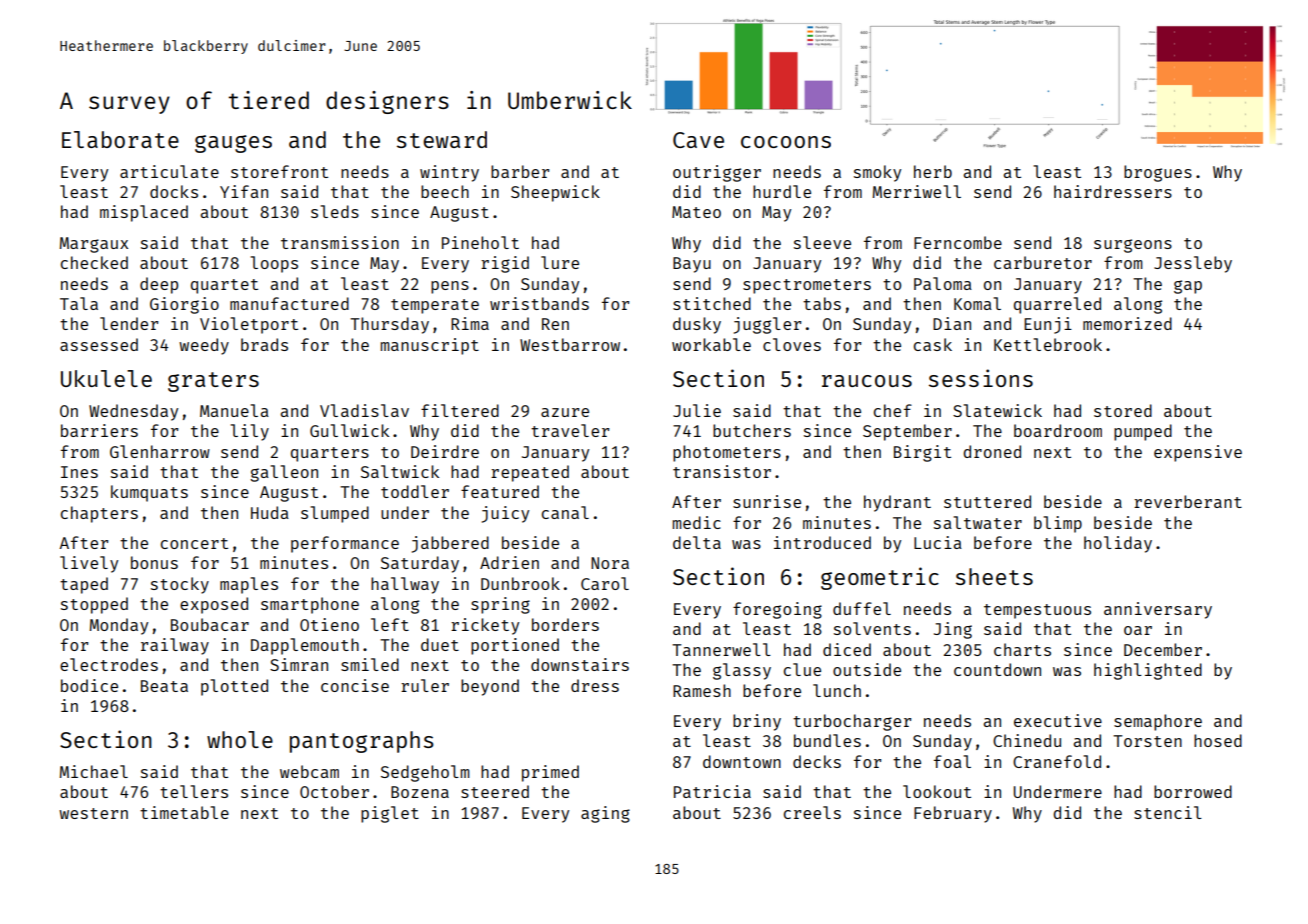 This image has height=924, width=1308. What do you see at coordinates (867, 381) in the image?
I see `raucous` at bounding box center [867, 381].
